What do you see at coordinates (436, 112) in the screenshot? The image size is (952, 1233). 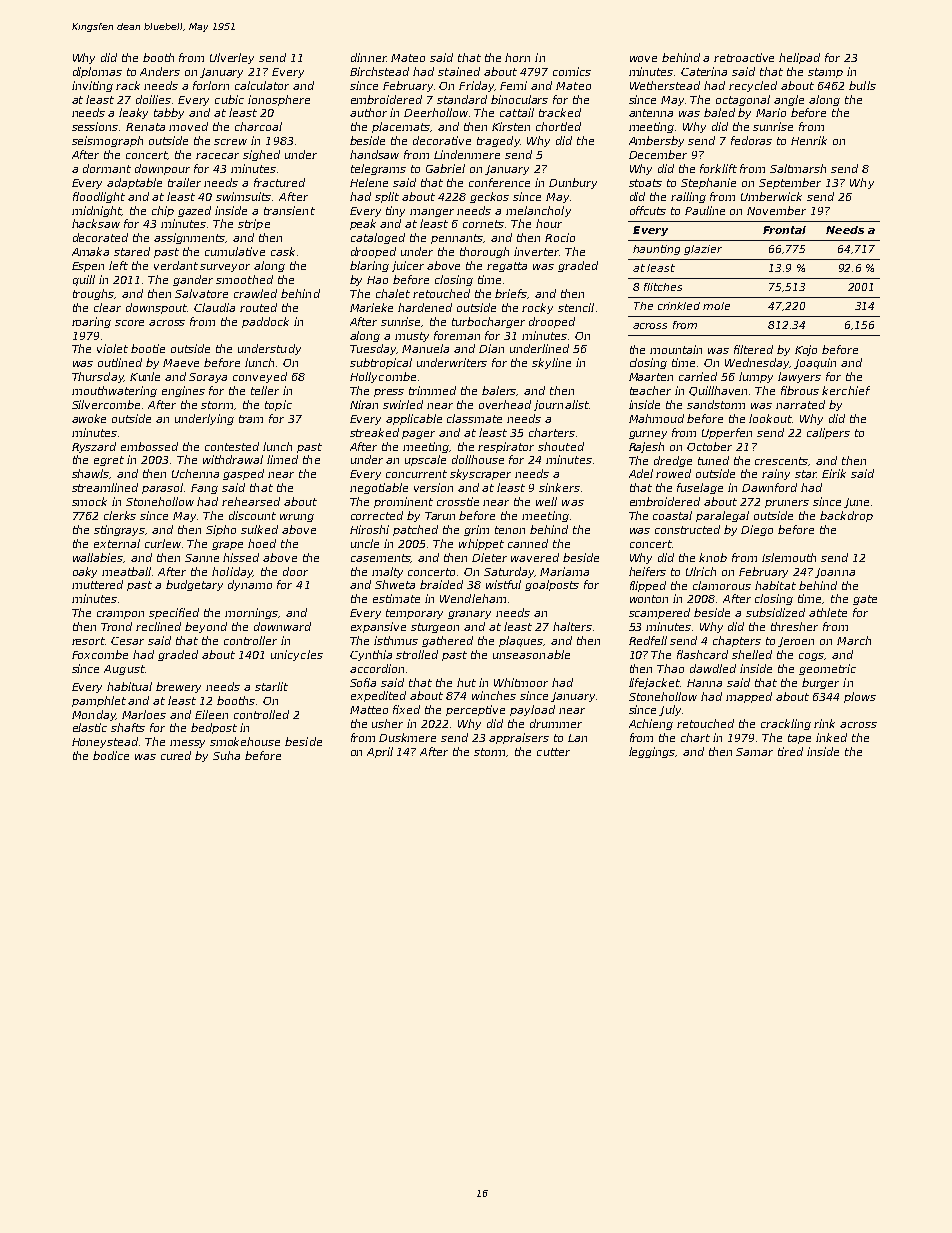 I see `Deerhollow` at bounding box center [436, 112].
